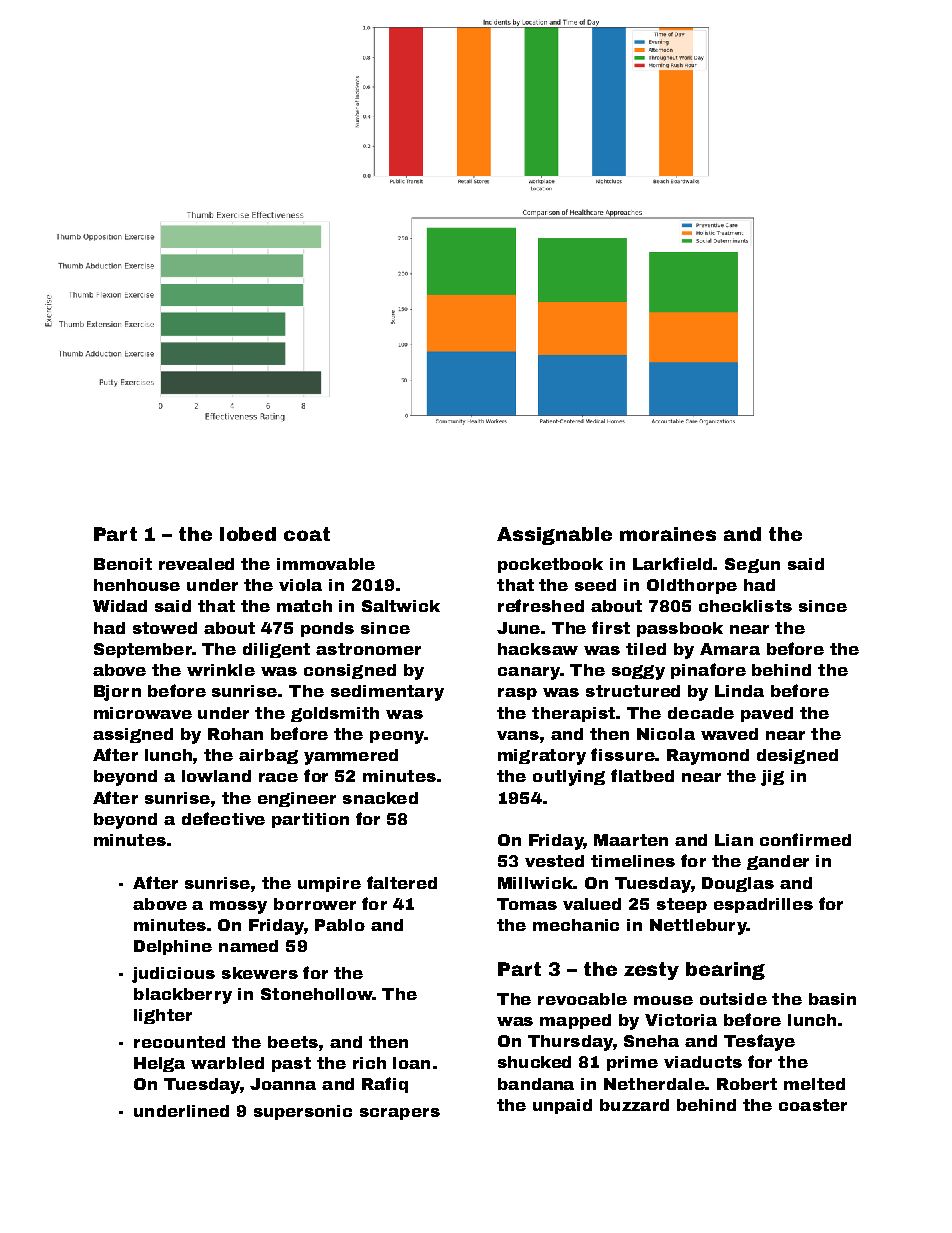 The image size is (952, 1233). Describe the element at coordinates (623, 754) in the document. I see `fissure` at that location.
